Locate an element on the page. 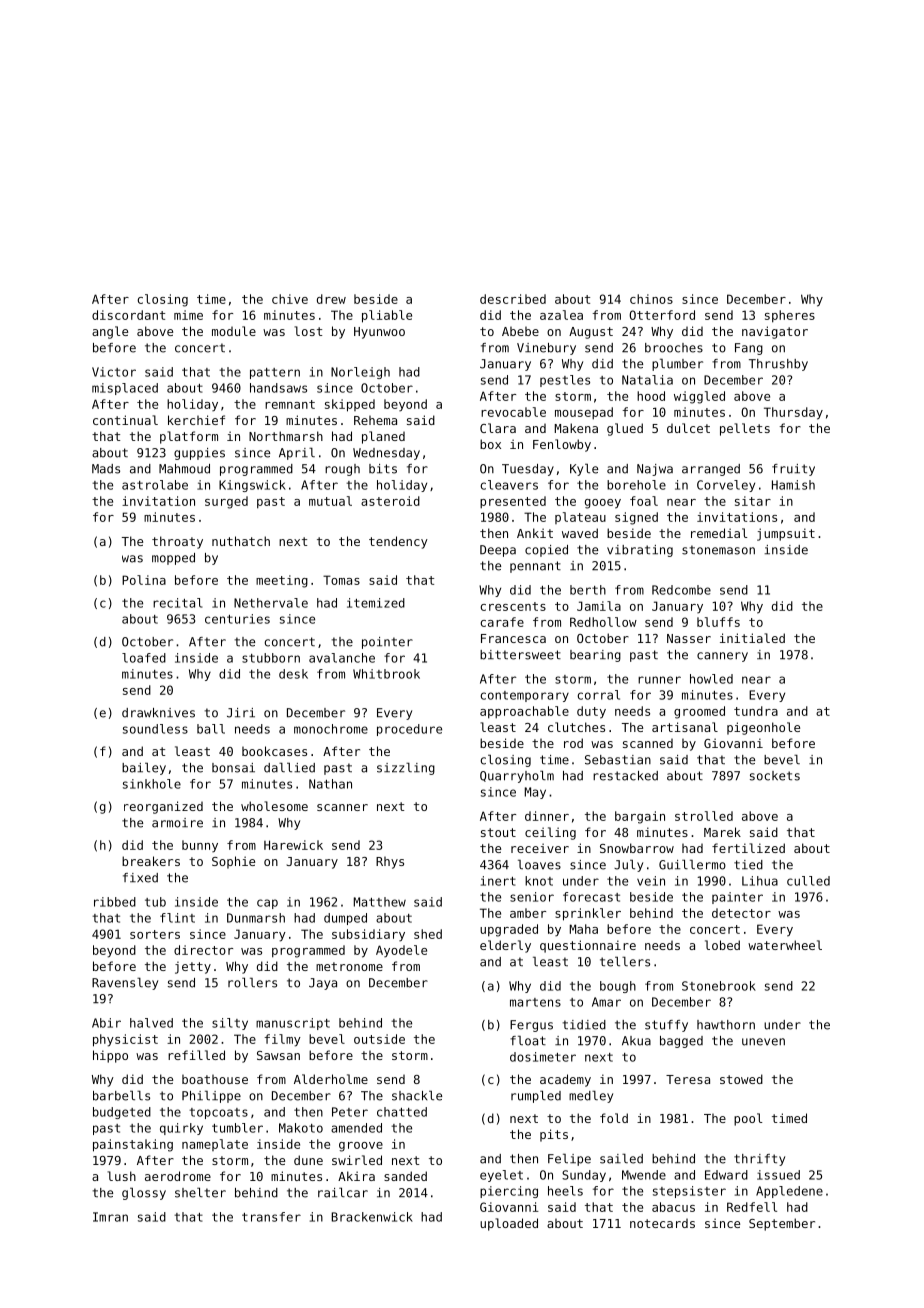 The width and height of the page is (924, 1308). spheres is located at coordinates (790, 316).
